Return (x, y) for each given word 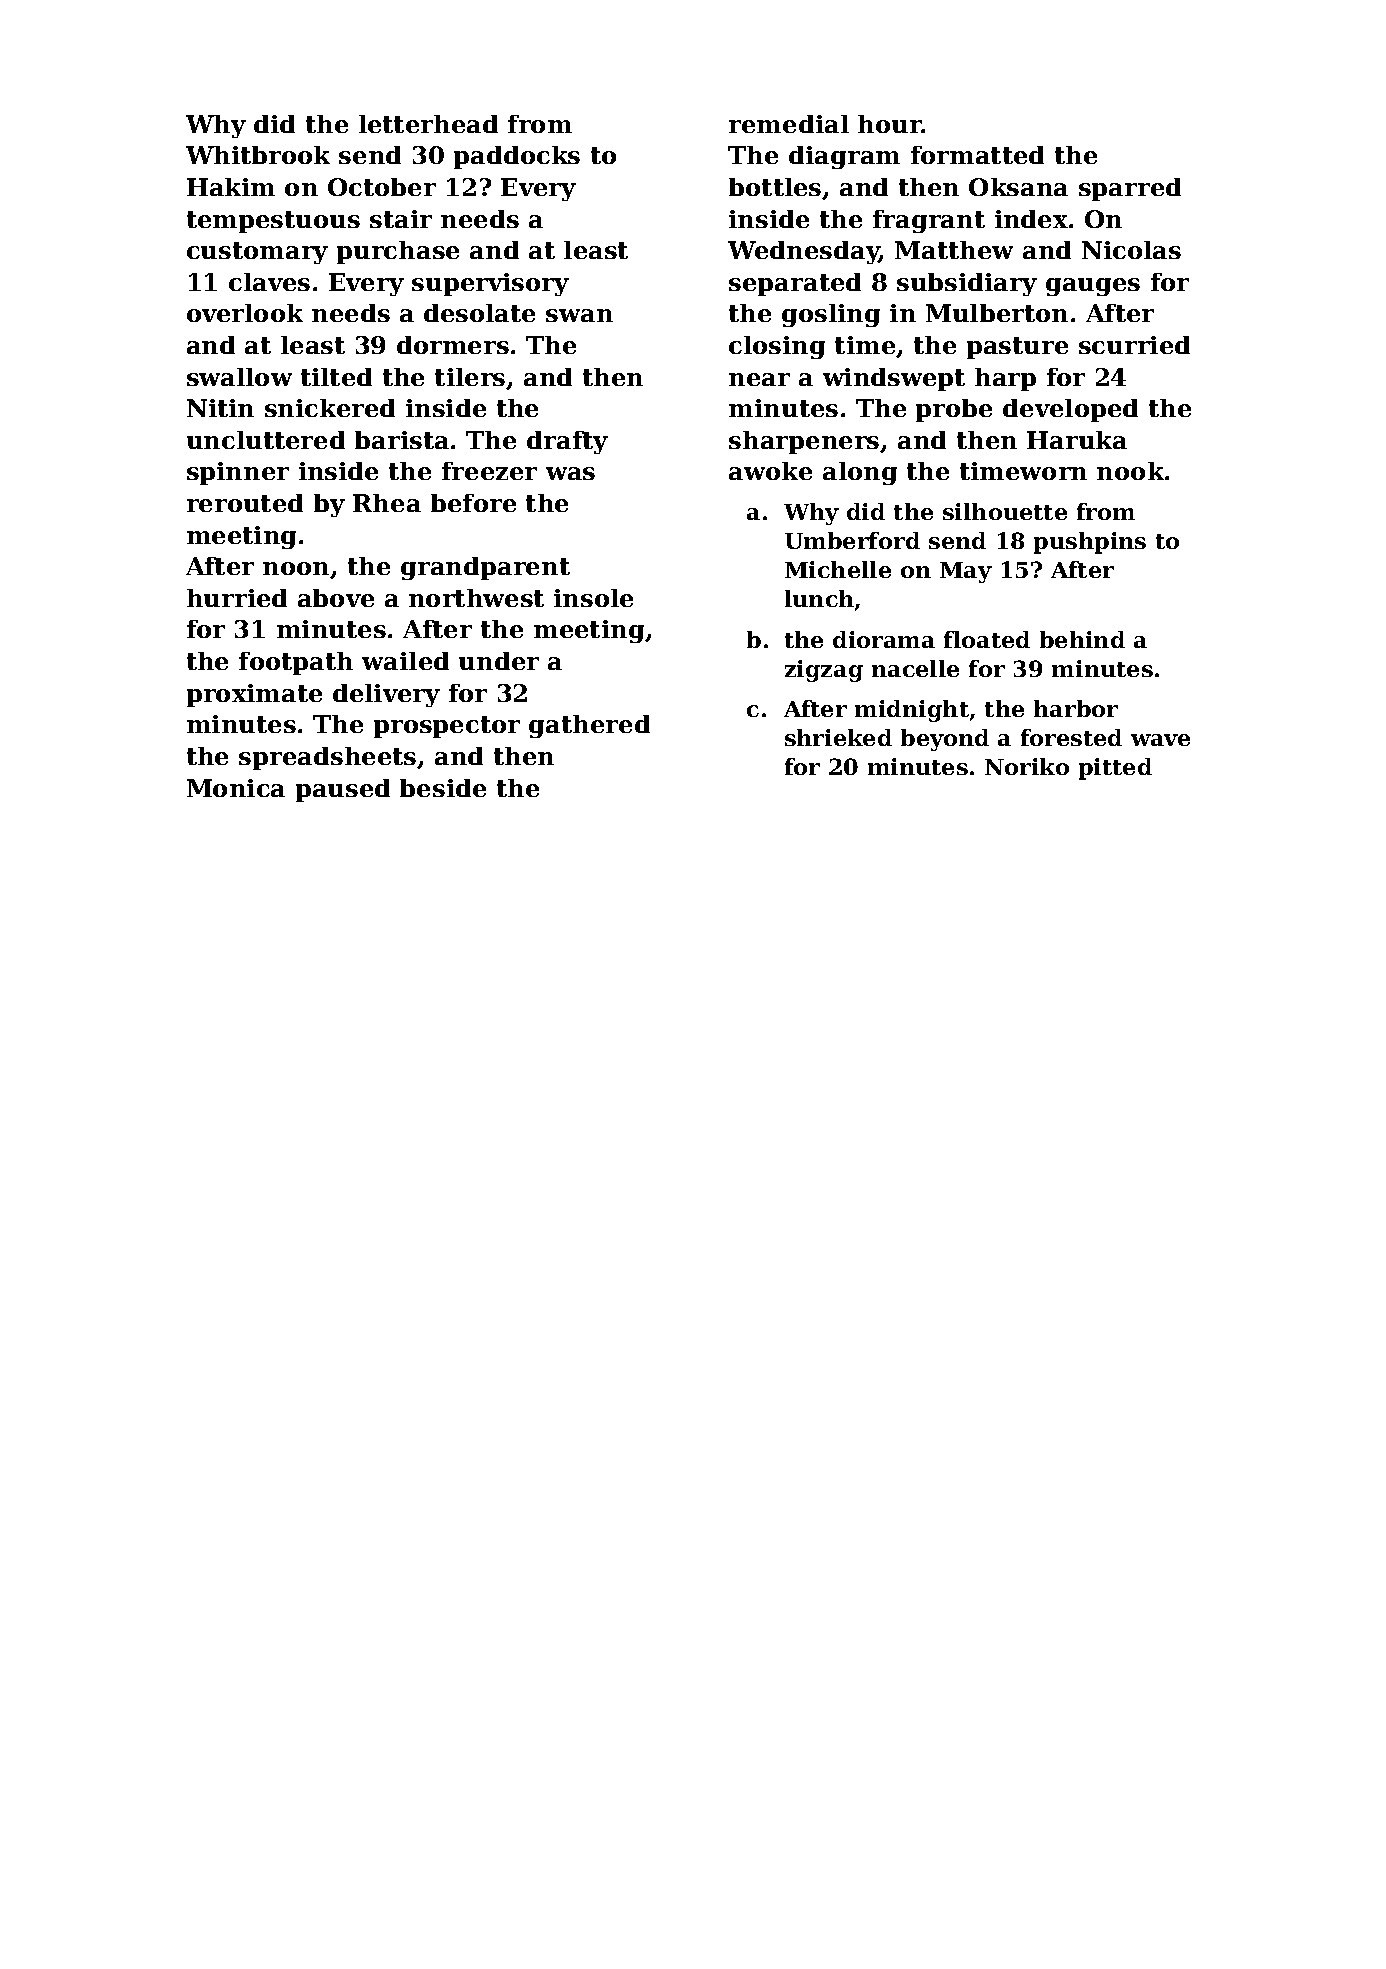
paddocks (517, 157)
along (860, 473)
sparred (1130, 189)
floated (987, 639)
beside (443, 788)
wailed (405, 661)
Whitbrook (258, 155)
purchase (398, 252)
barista (402, 440)
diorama (884, 639)
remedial (789, 124)
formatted (977, 155)
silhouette (1005, 511)
